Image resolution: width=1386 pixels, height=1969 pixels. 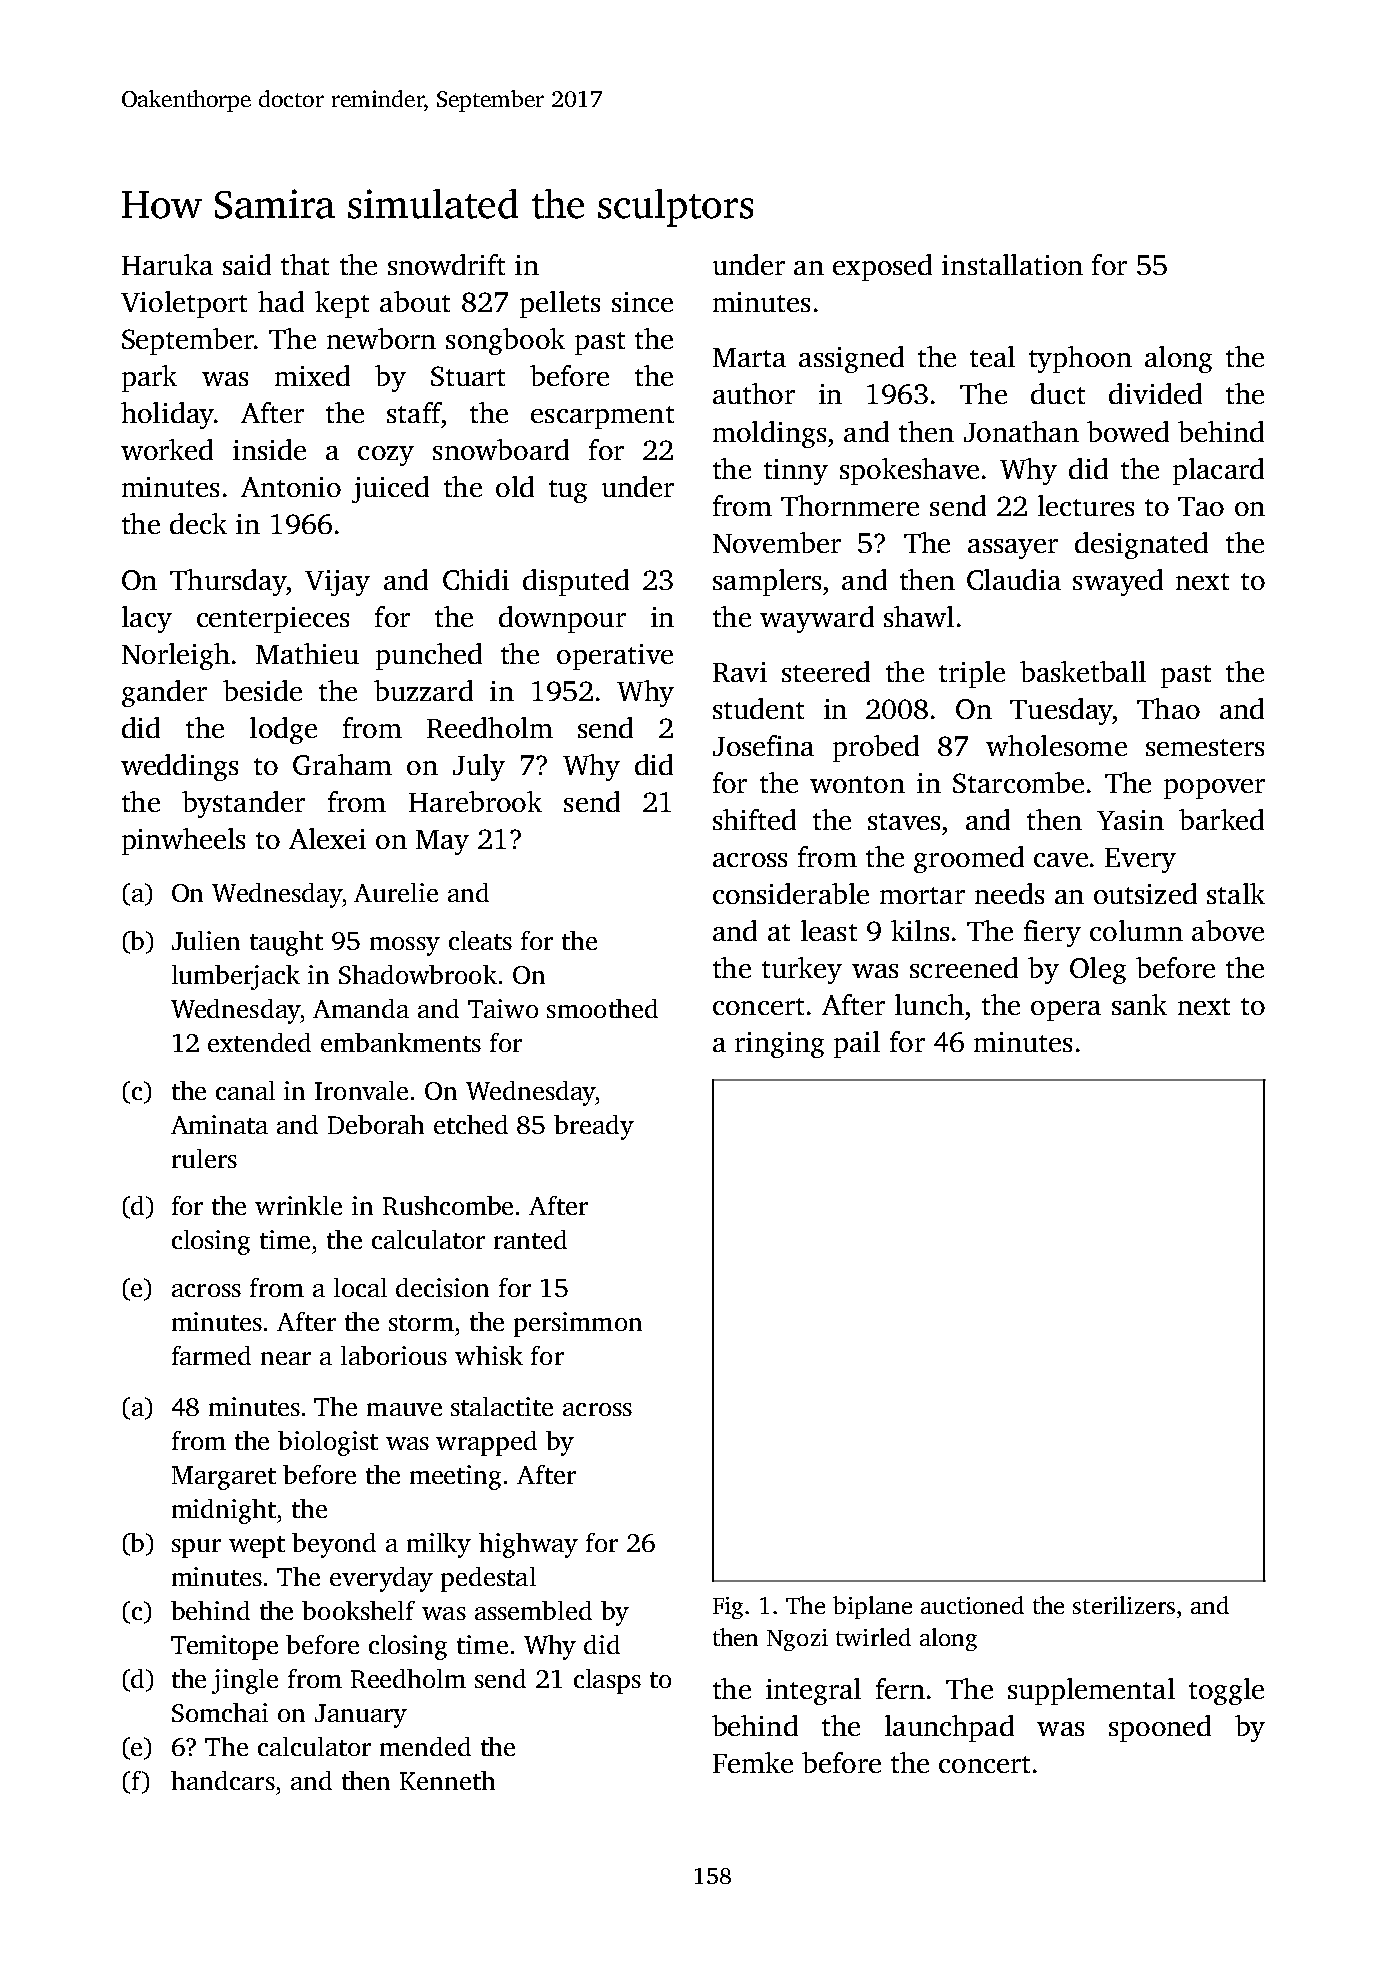 I want to click on Graham, so click(x=342, y=764).
